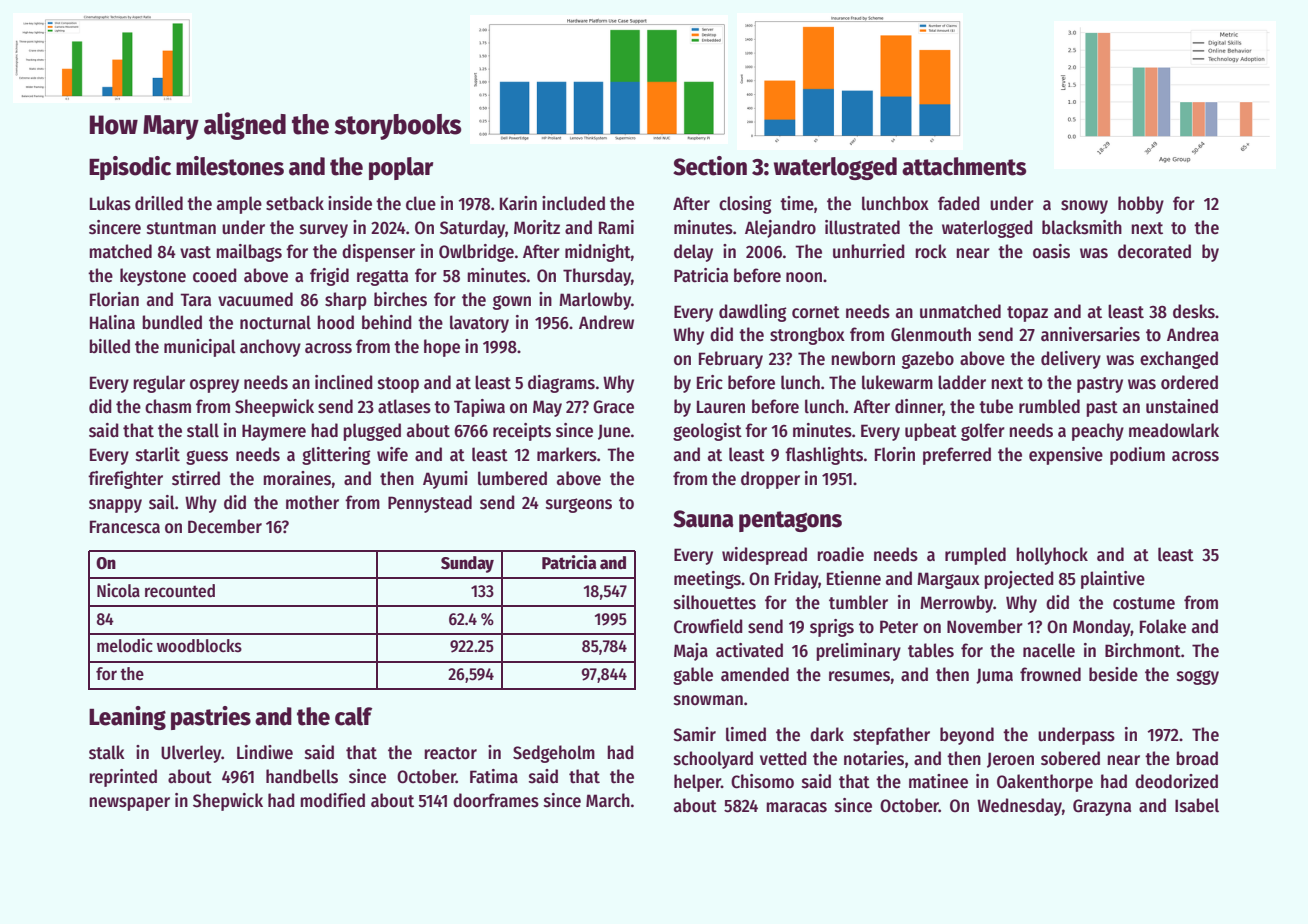 The image size is (1308, 924). Describe the element at coordinates (228, 802) in the image. I see `Shepwick` at that location.
